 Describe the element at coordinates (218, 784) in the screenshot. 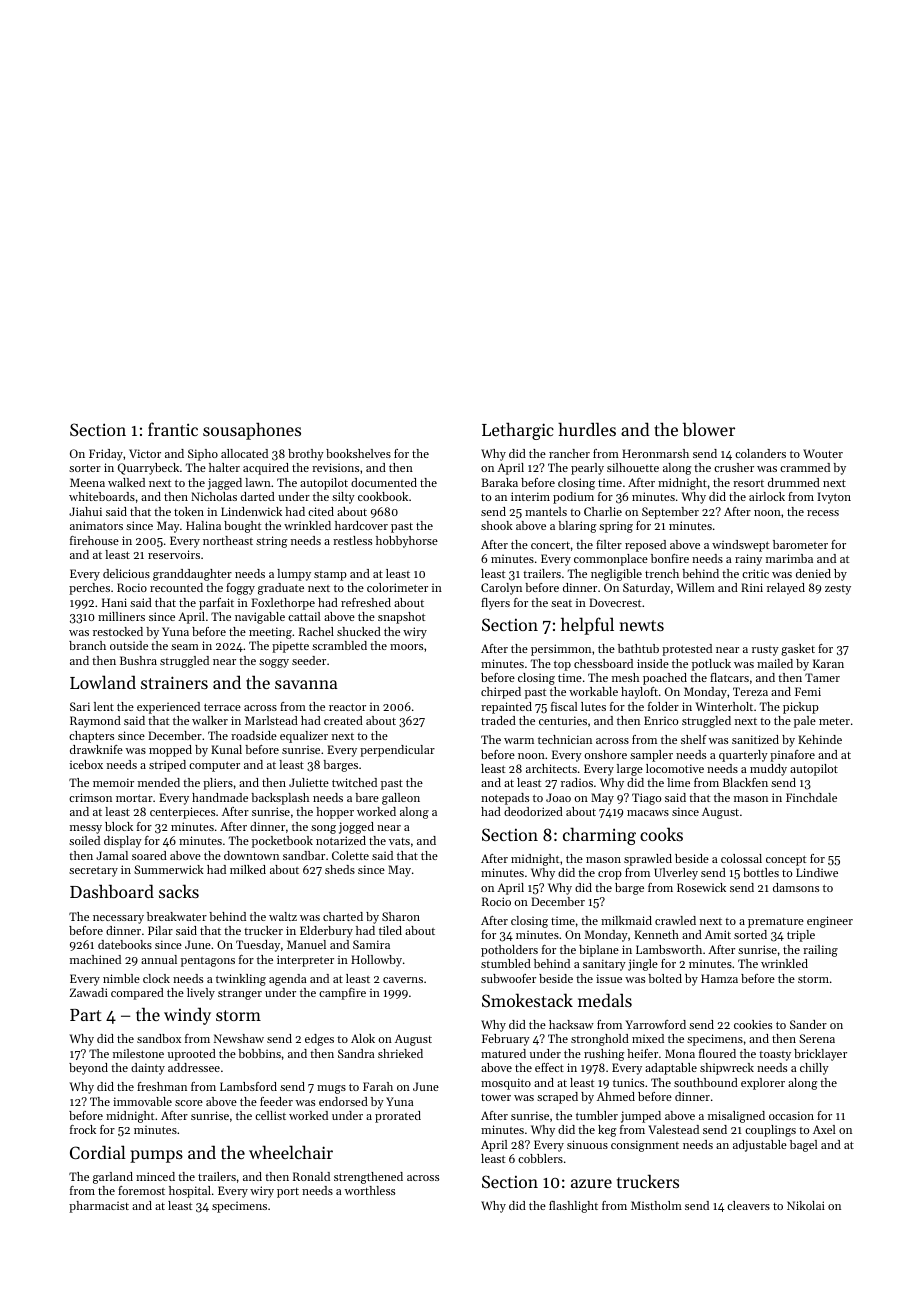

I see `pliers` at that location.
